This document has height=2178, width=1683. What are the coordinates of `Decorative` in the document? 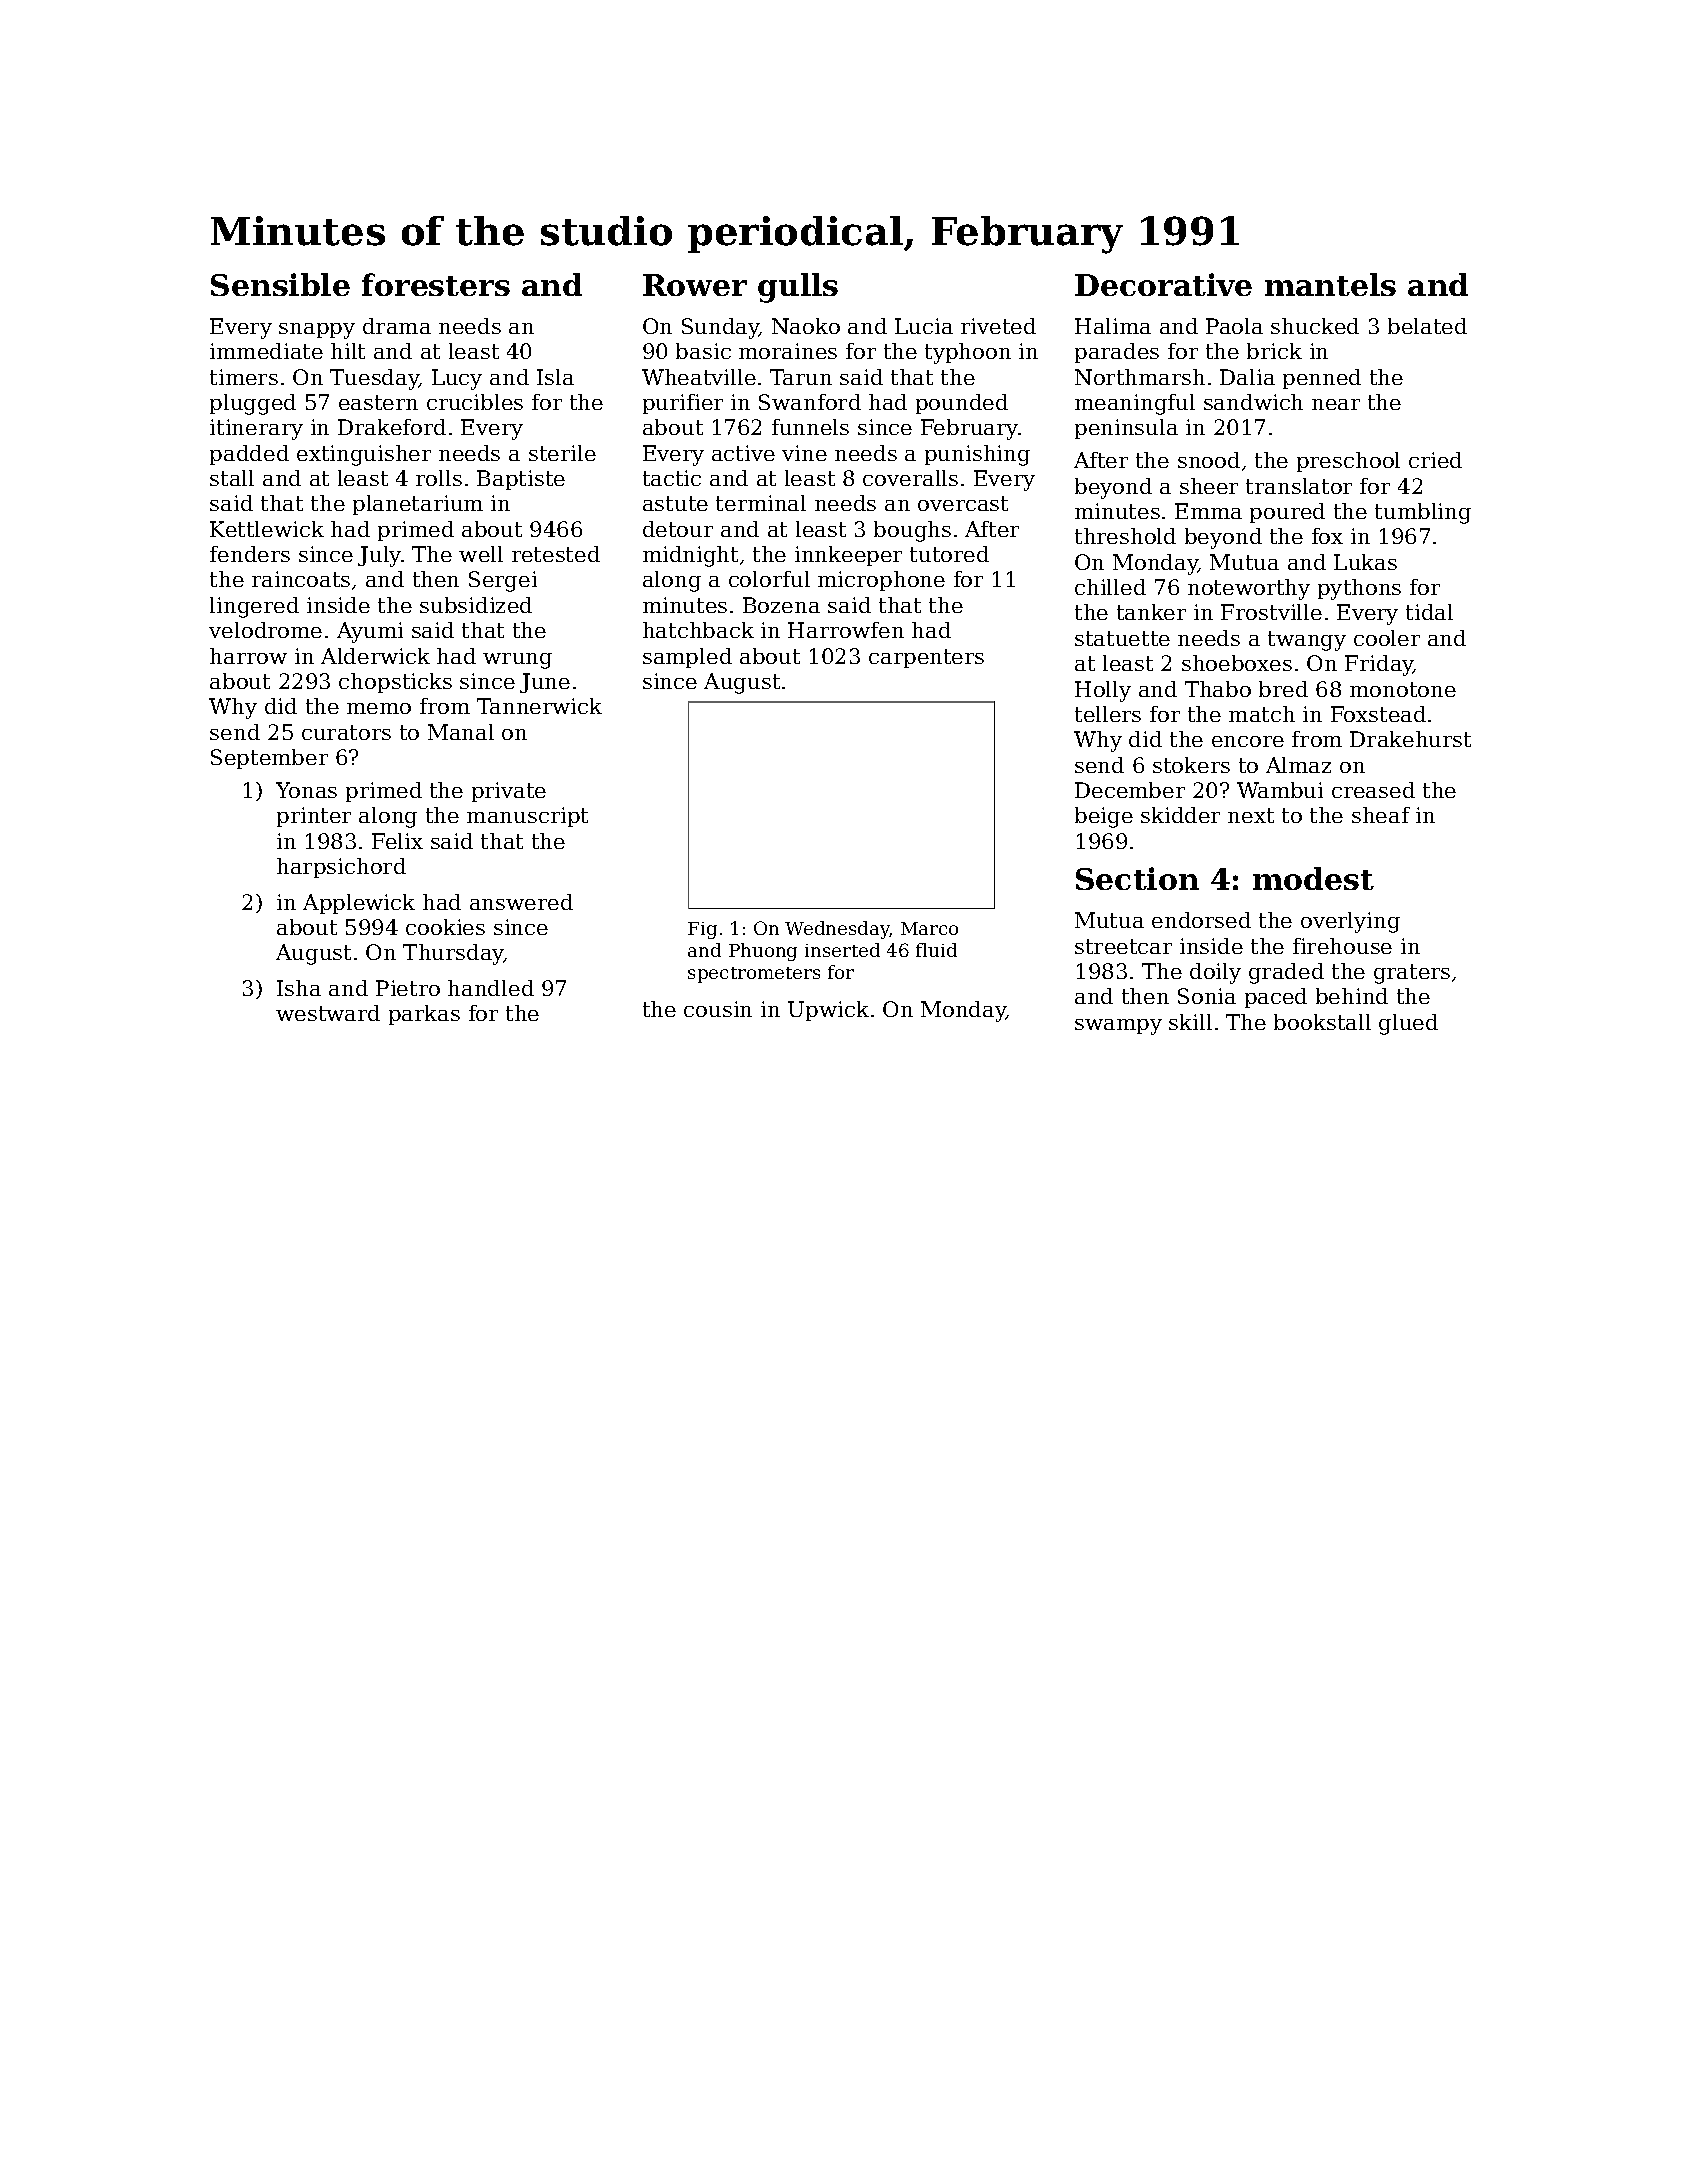 It's located at (1163, 284).
